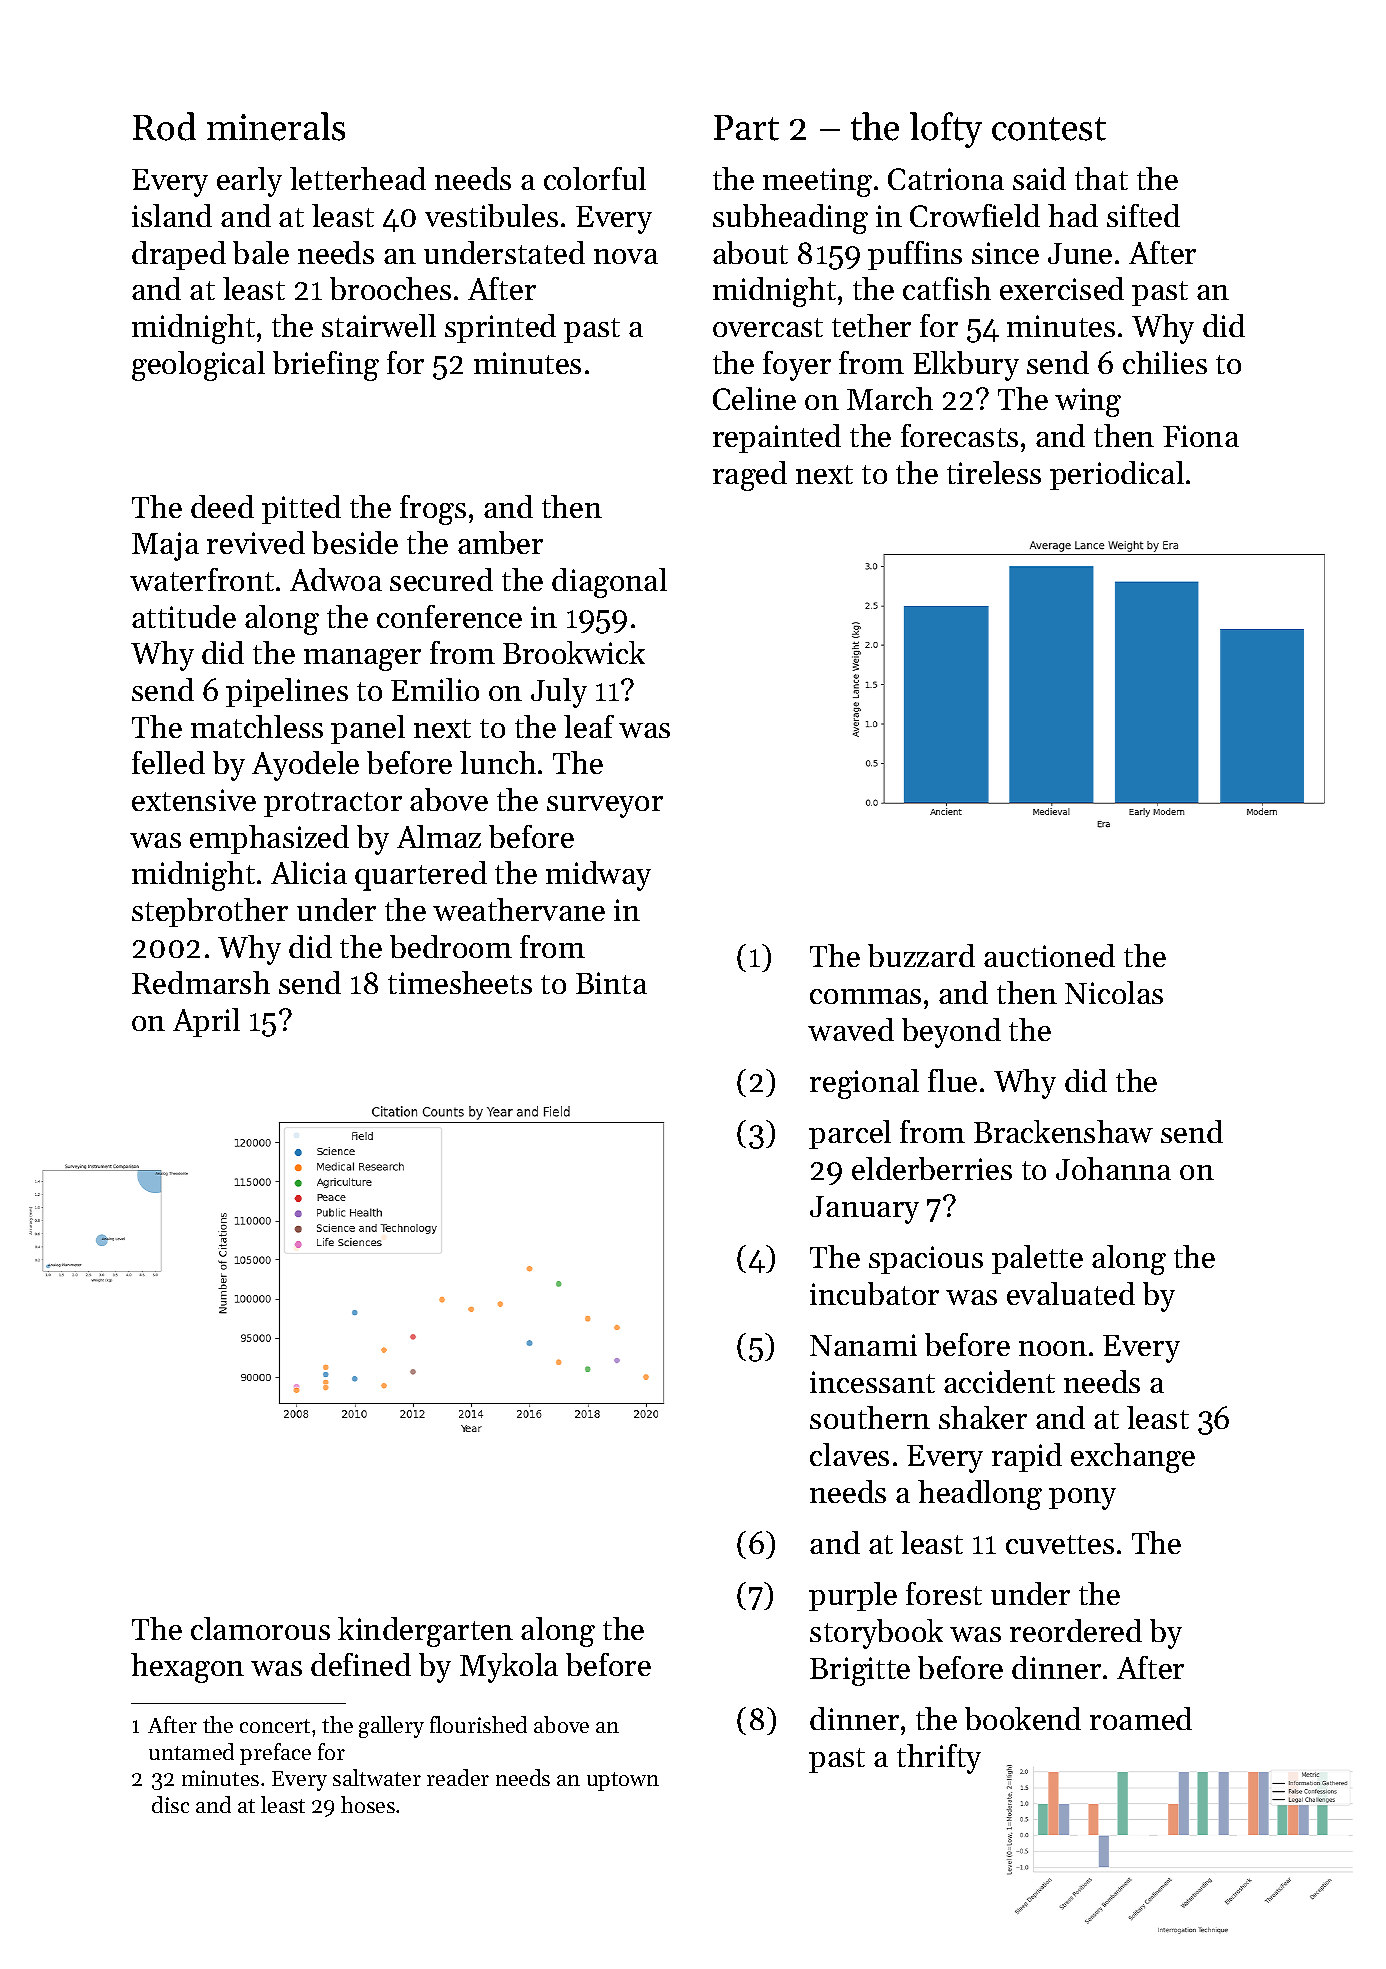  I want to click on thrifty, so click(939, 1759).
